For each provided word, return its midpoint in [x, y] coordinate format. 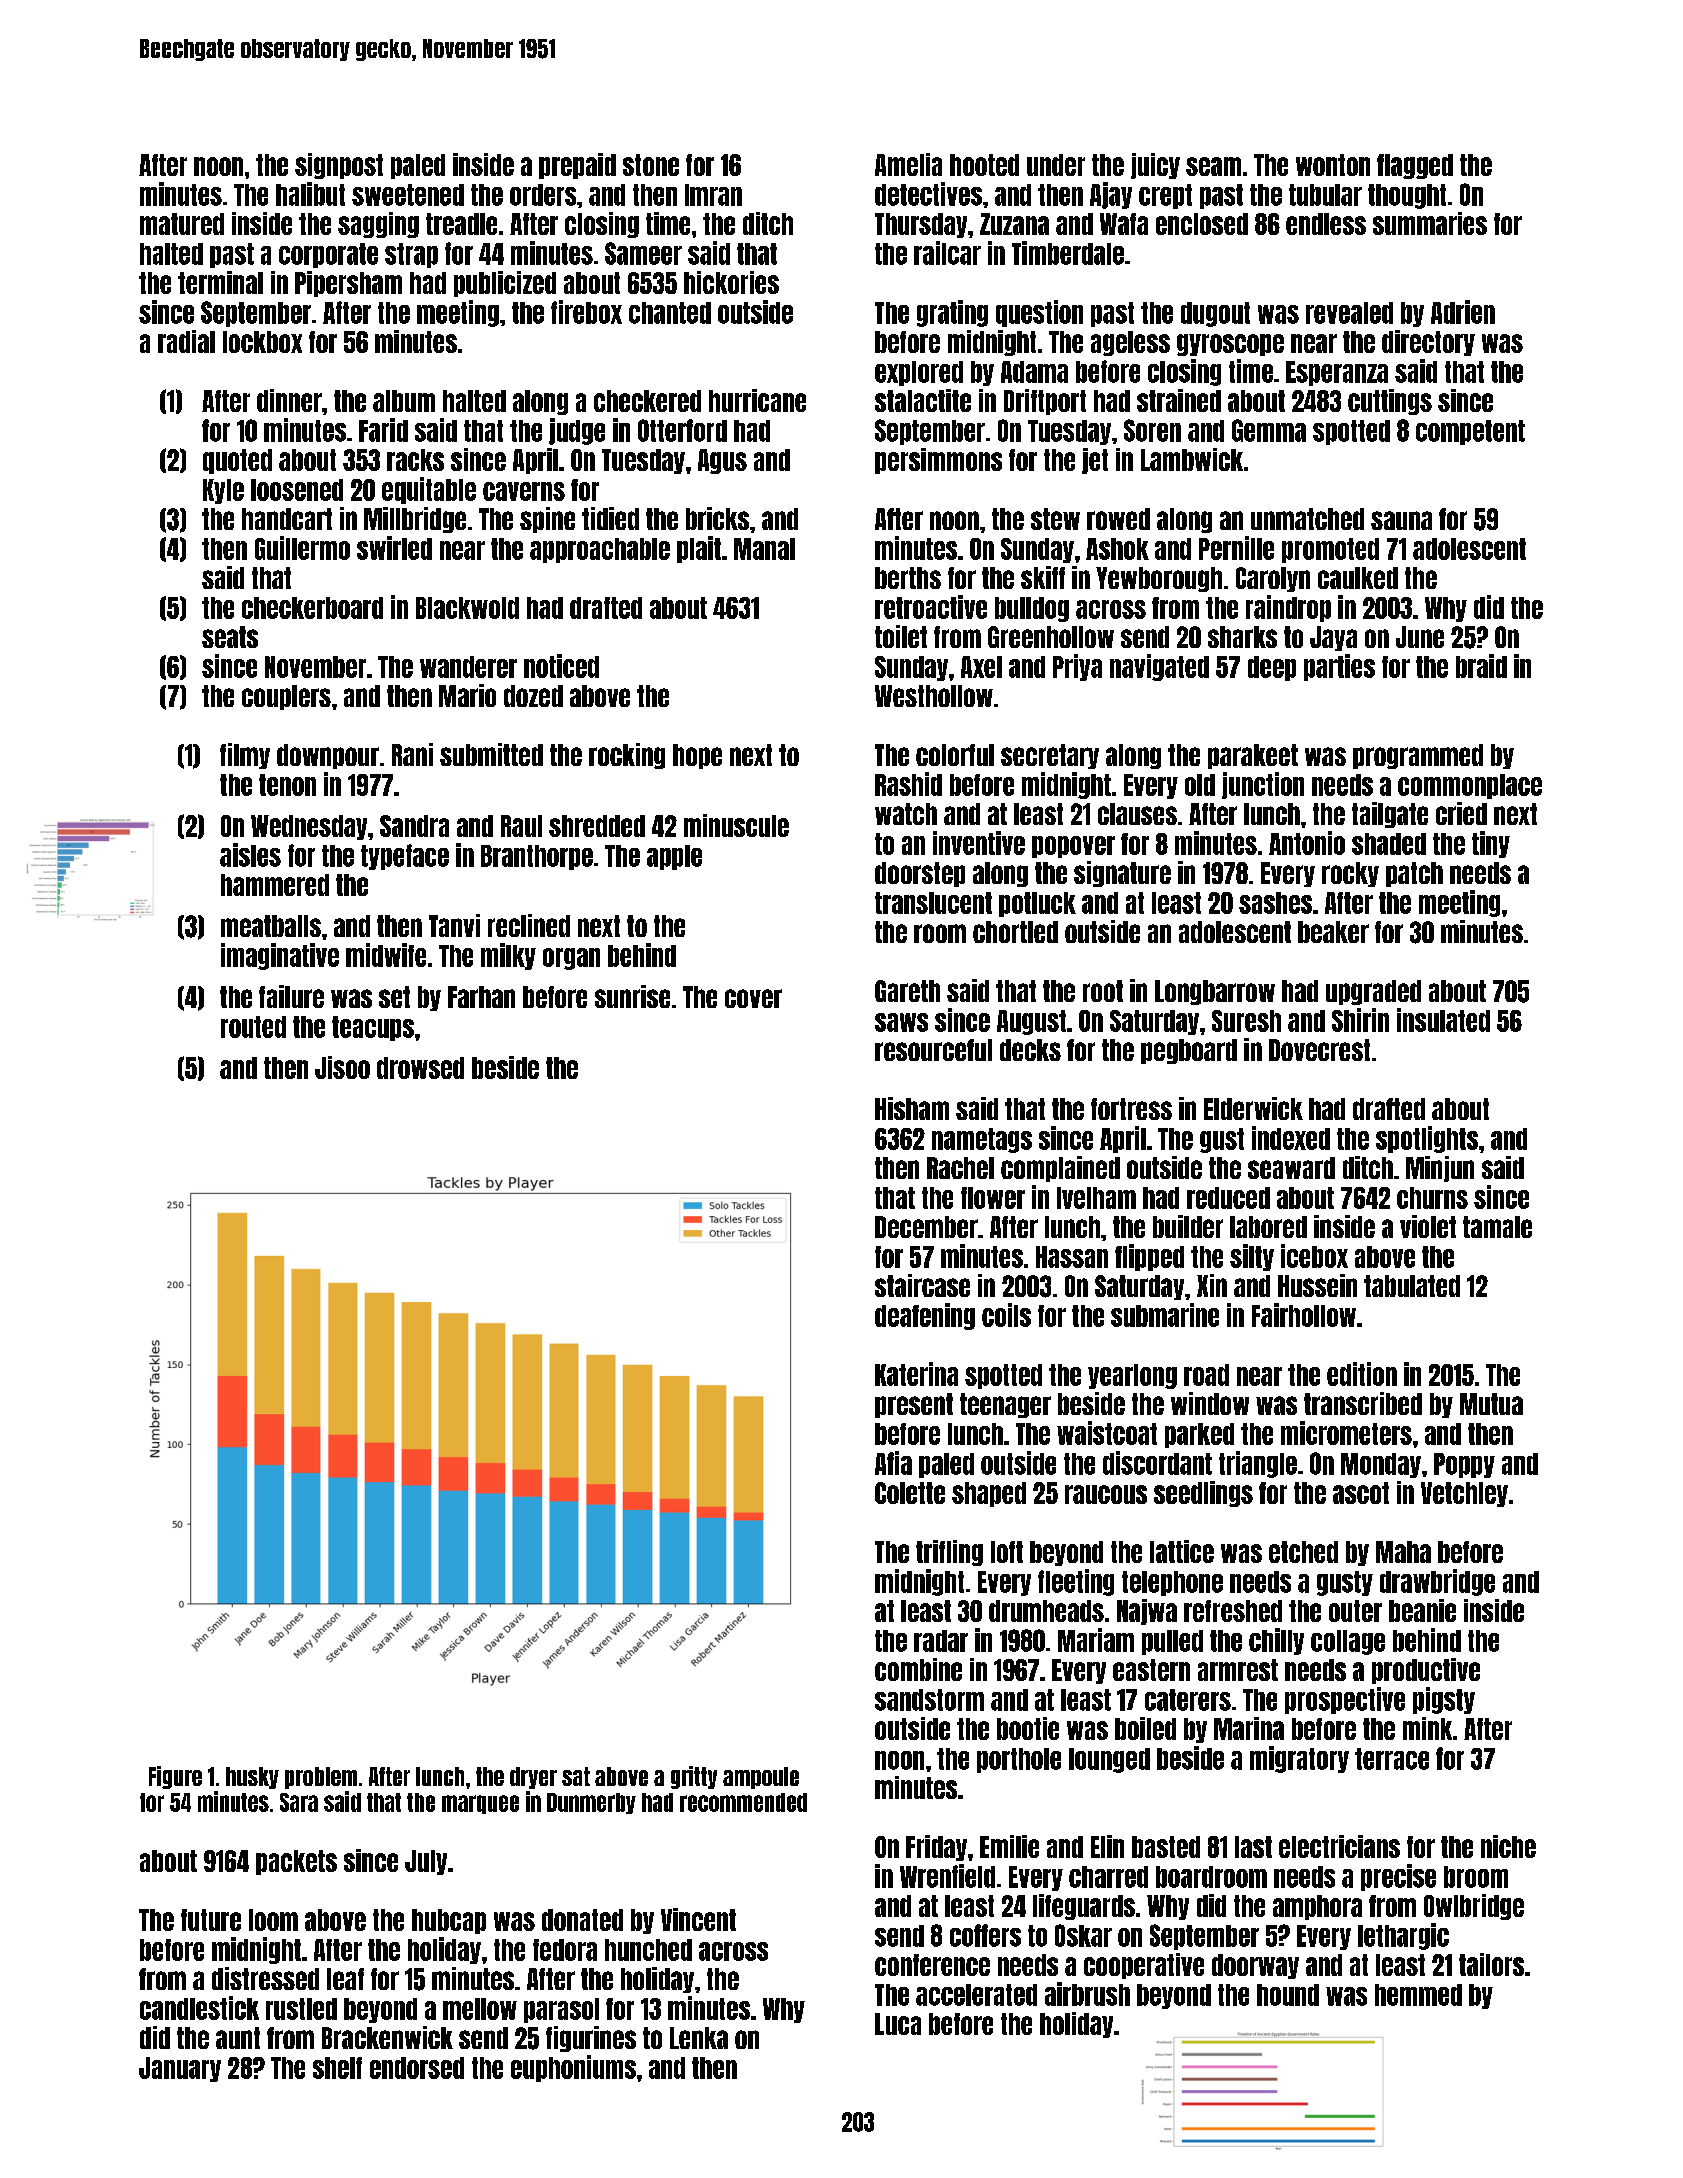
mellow [480, 2009]
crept [1165, 196]
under [1056, 165]
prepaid [577, 166]
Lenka [699, 2038]
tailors [1491, 1964]
